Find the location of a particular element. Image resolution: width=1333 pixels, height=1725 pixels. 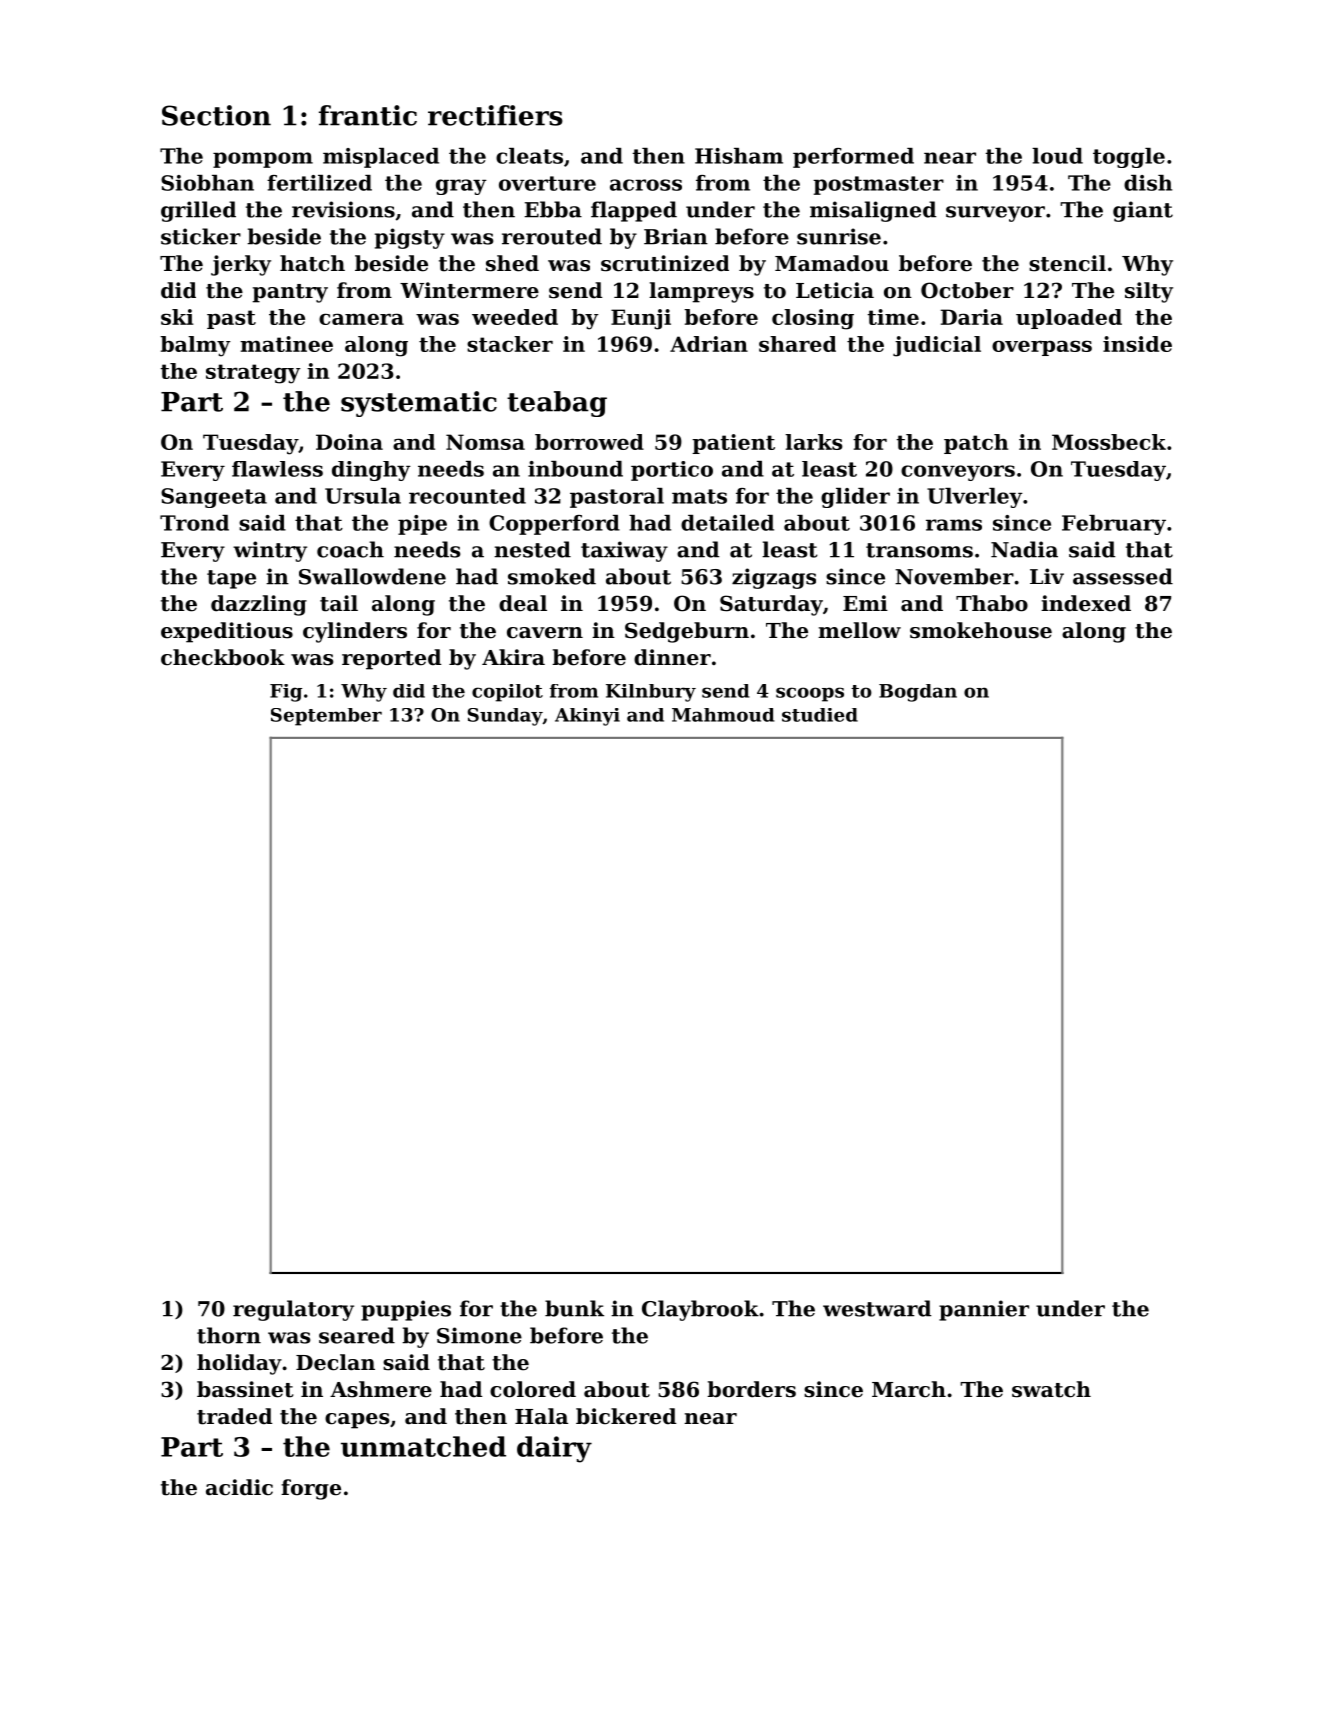

dinghy is located at coordinates (371, 471).
